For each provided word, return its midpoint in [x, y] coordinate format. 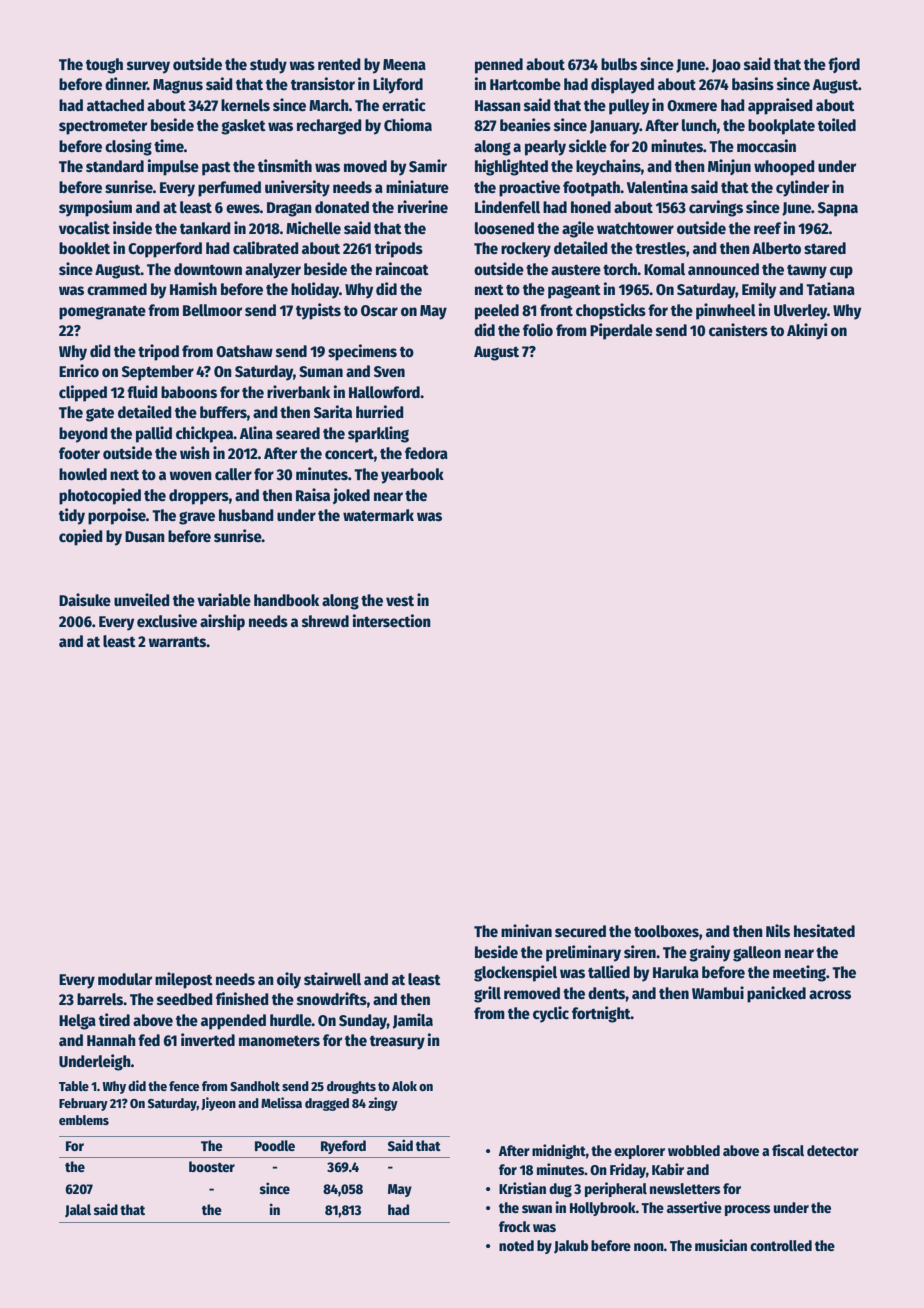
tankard [205, 228]
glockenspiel [515, 973]
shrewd [325, 621]
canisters [738, 330]
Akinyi [807, 331]
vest [400, 601]
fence [184, 1086]
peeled [497, 312]
